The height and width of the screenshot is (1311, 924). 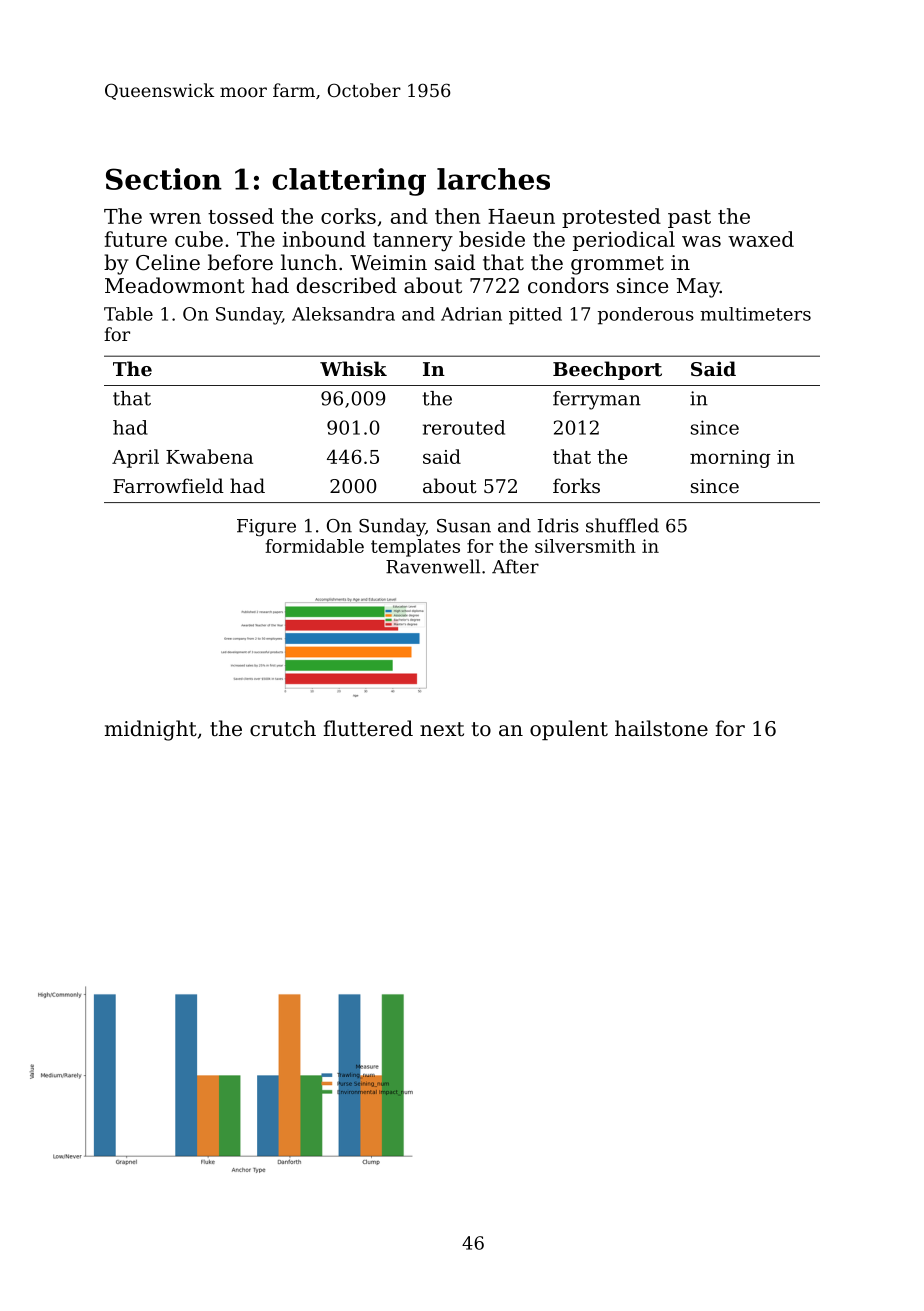 What do you see at coordinates (442, 729) in the screenshot?
I see `next` at bounding box center [442, 729].
